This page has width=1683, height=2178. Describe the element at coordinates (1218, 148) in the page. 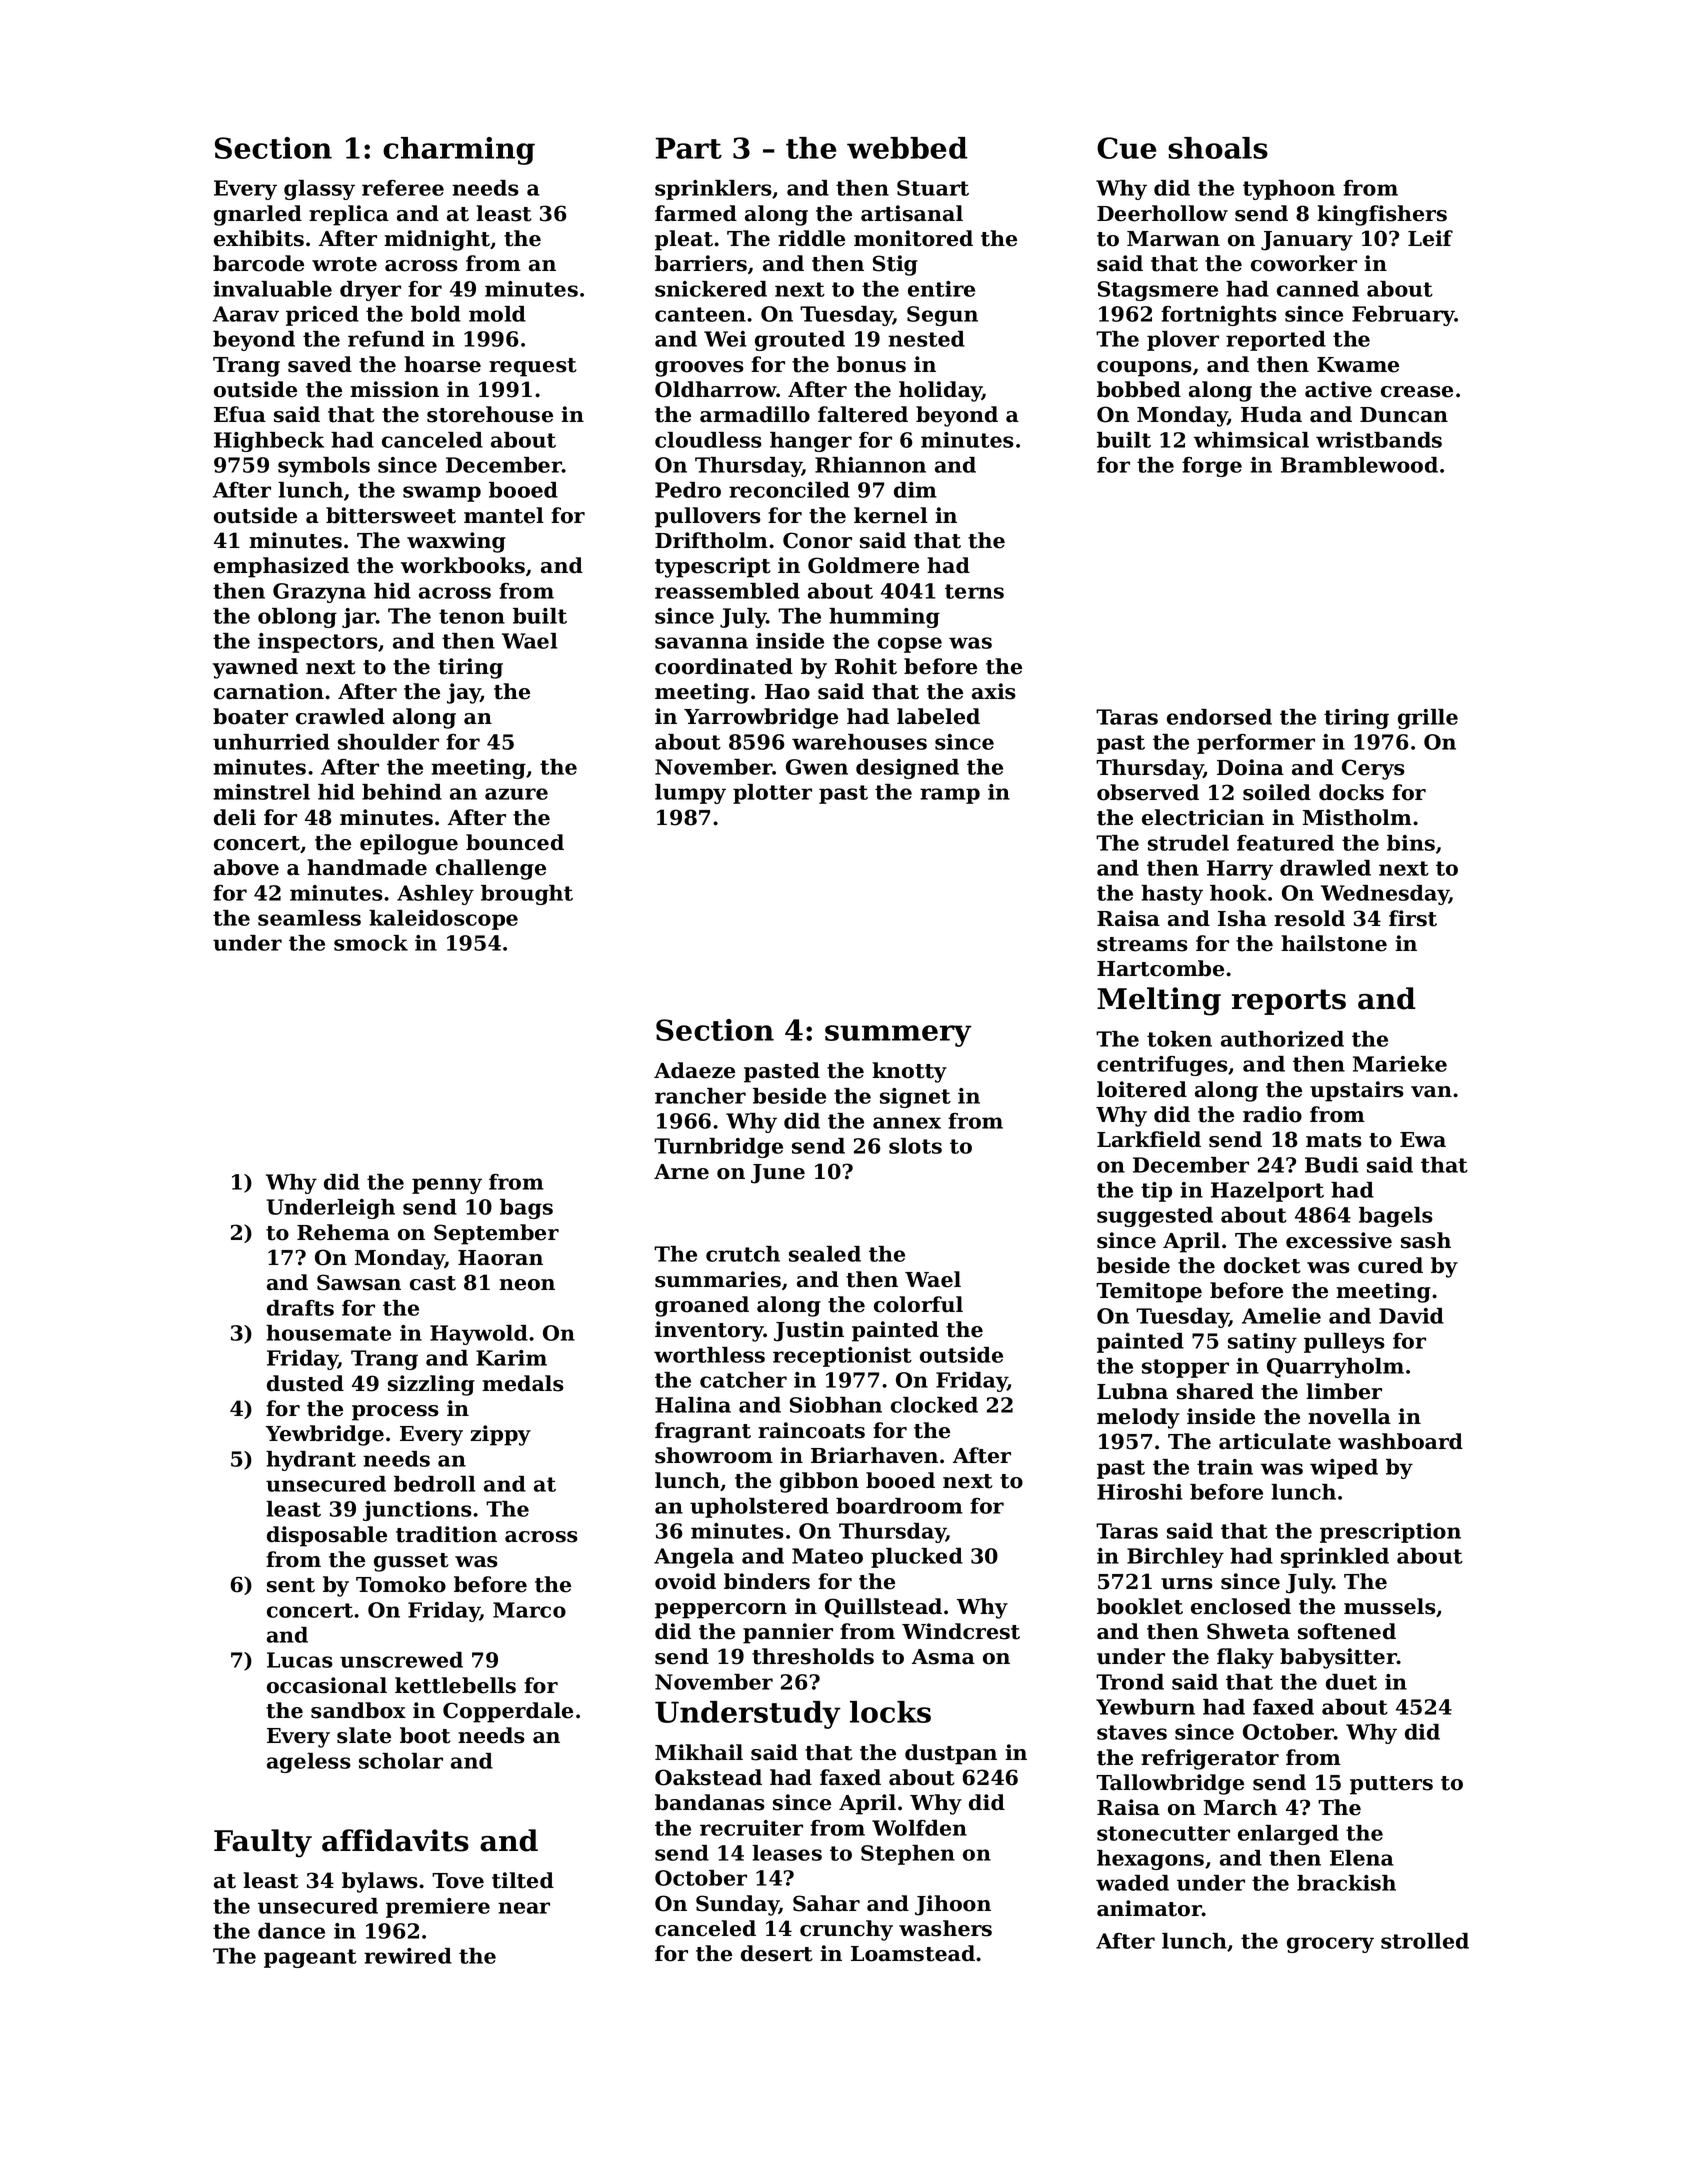

I see `shoals` at that location.
